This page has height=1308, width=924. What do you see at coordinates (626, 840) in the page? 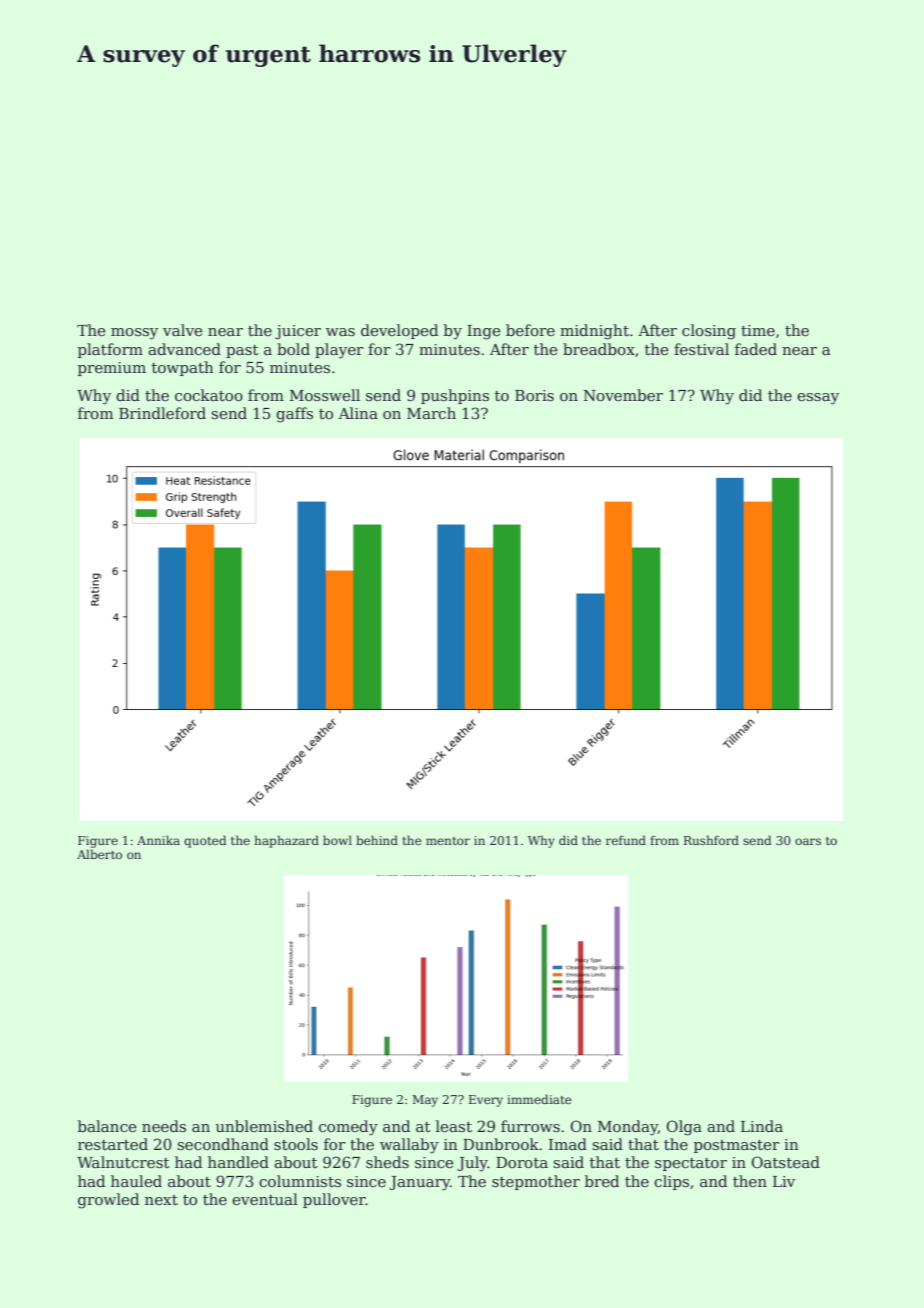
I see `refund` at bounding box center [626, 840].
